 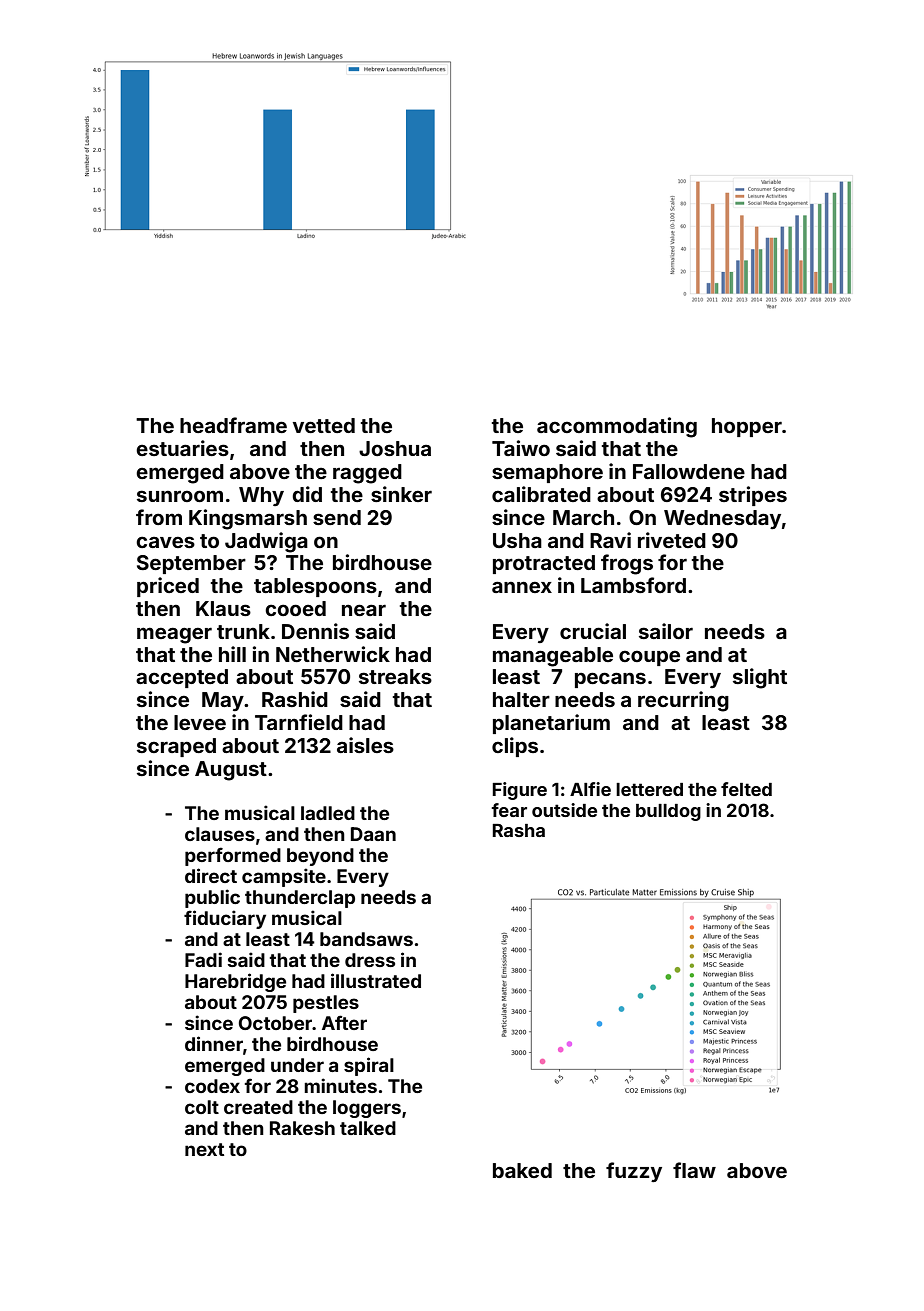 What do you see at coordinates (214, 1043) in the image?
I see `dinner` at bounding box center [214, 1043].
